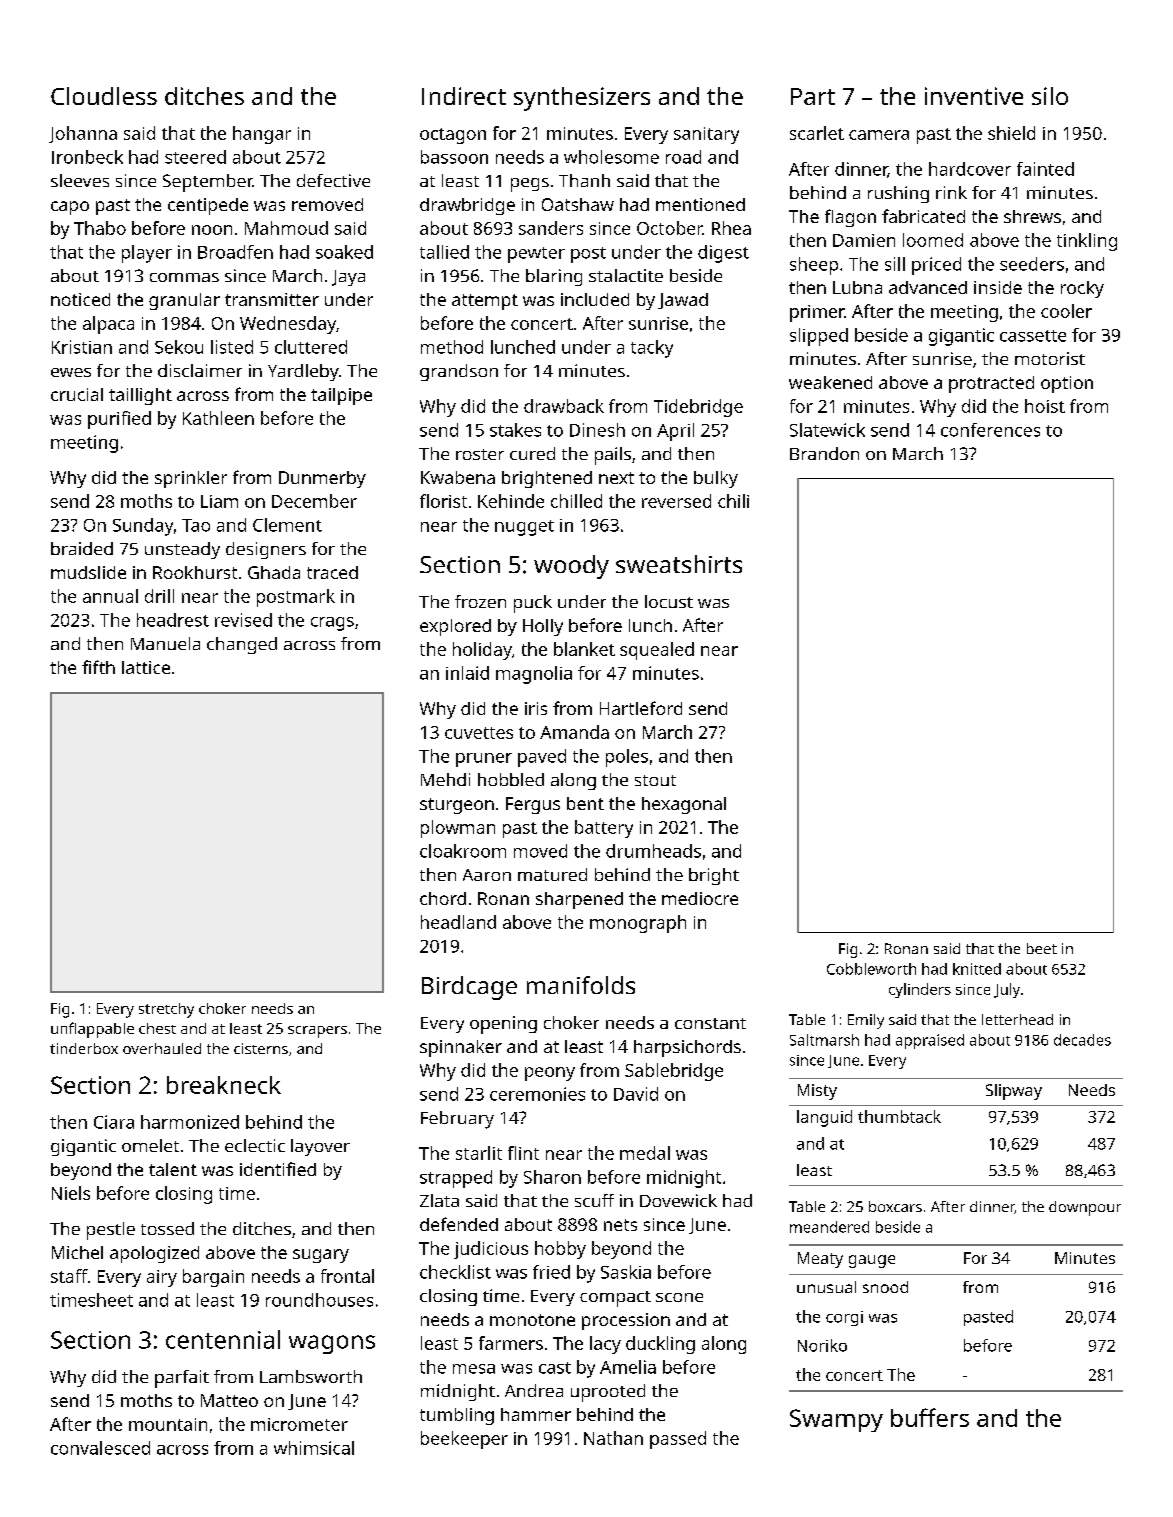  Describe the element at coordinates (817, 133) in the page. I see `scarlet` at that location.
